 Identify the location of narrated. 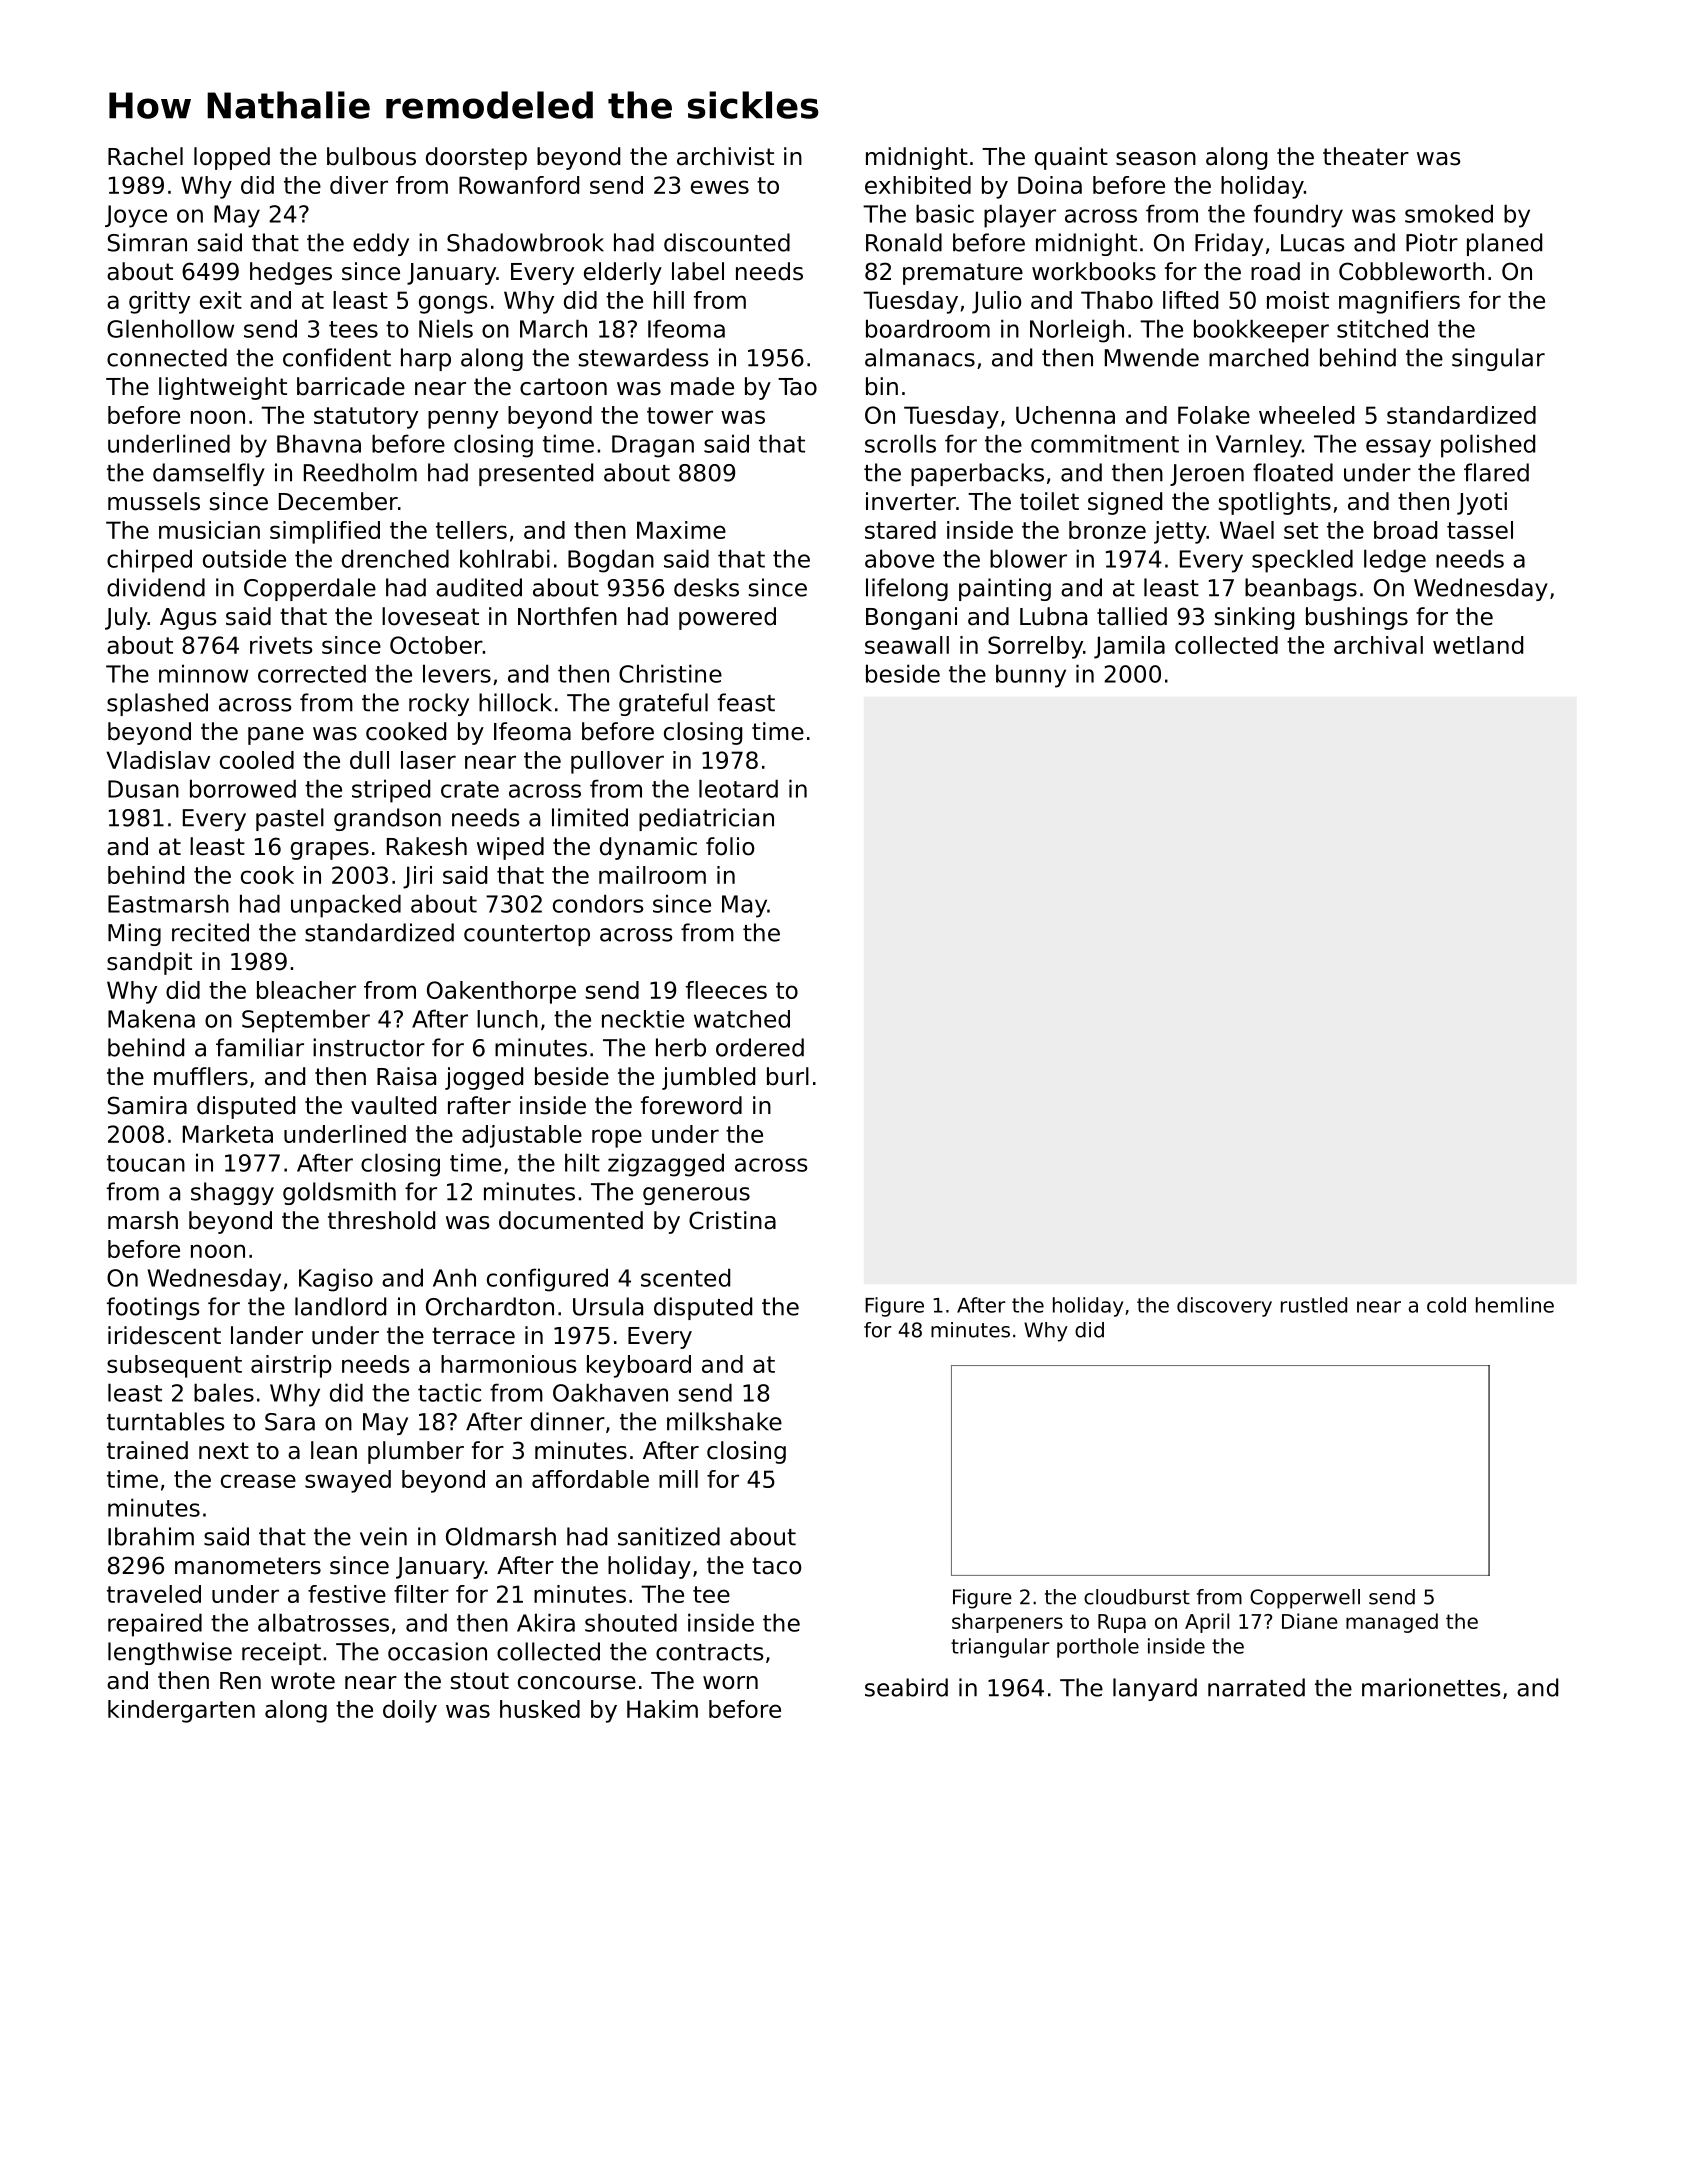
(1256, 1687).
